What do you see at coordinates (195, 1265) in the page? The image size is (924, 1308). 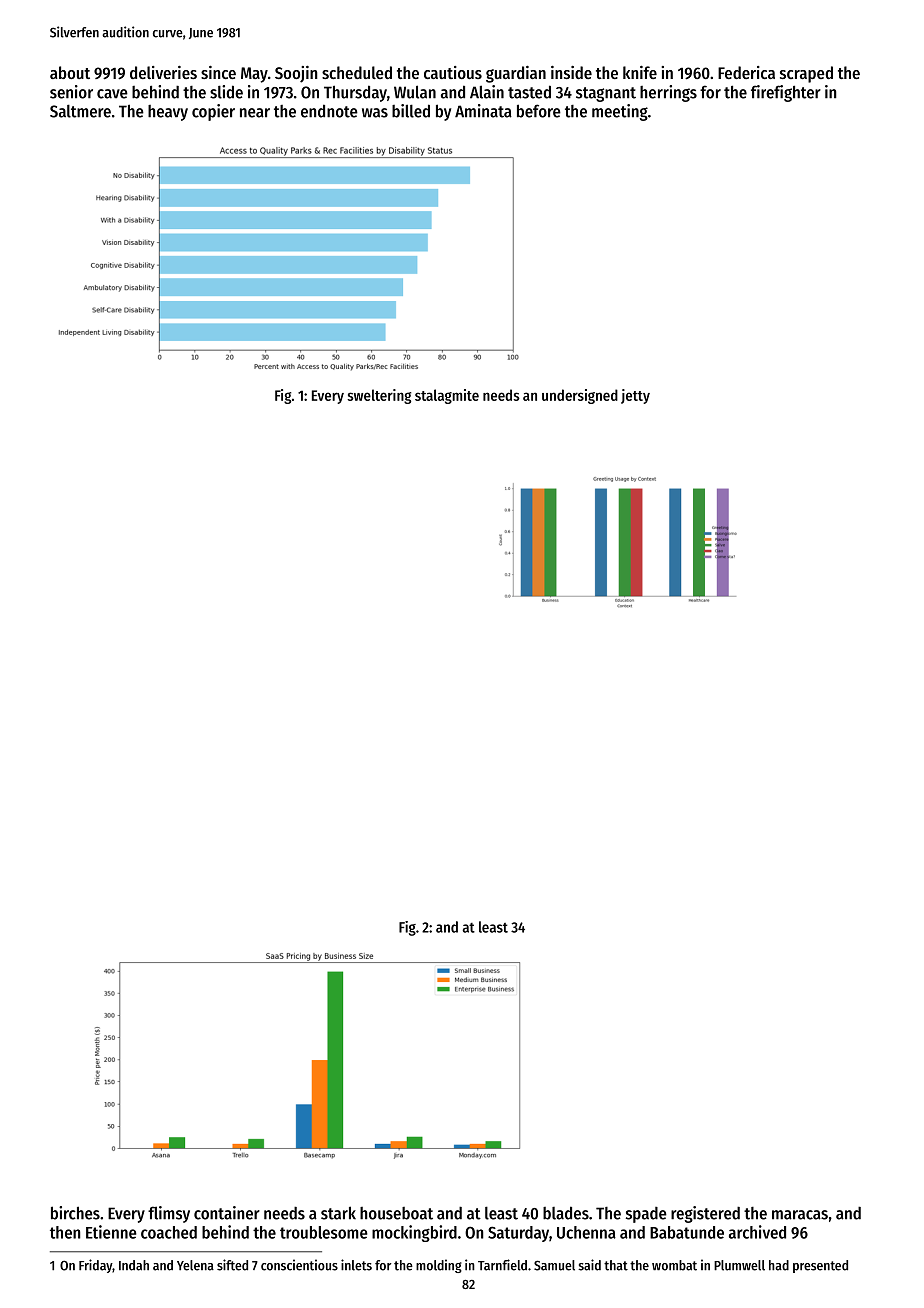 I see `Yelena` at bounding box center [195, 1265].
